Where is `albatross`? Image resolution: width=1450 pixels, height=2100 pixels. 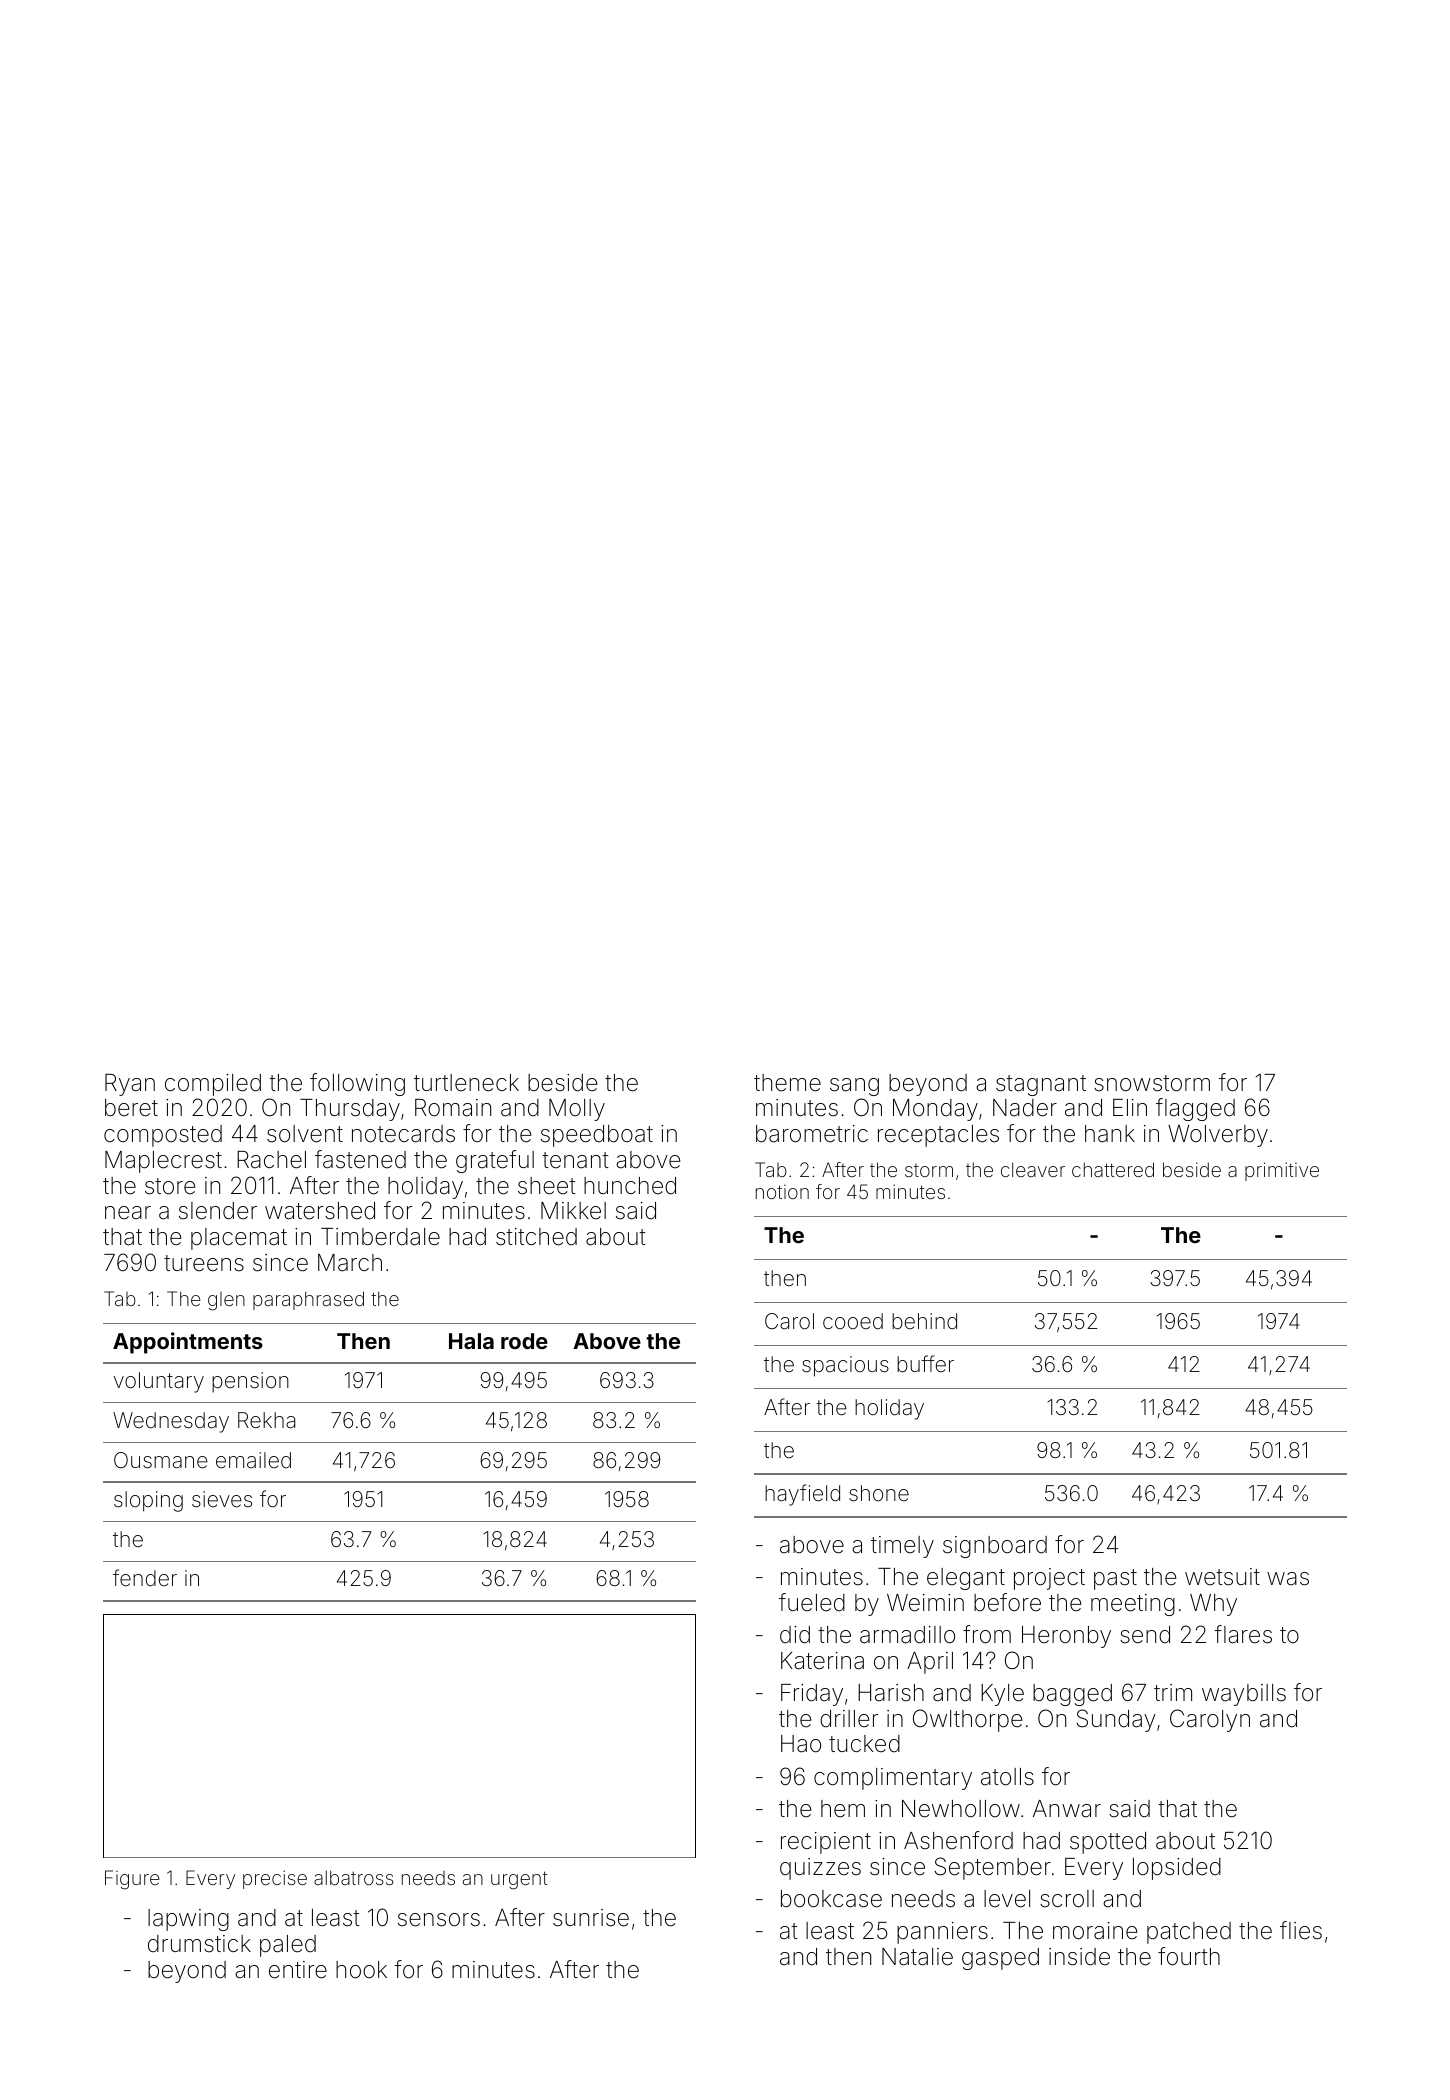
albatross is located at coordinates (354, 1877).
